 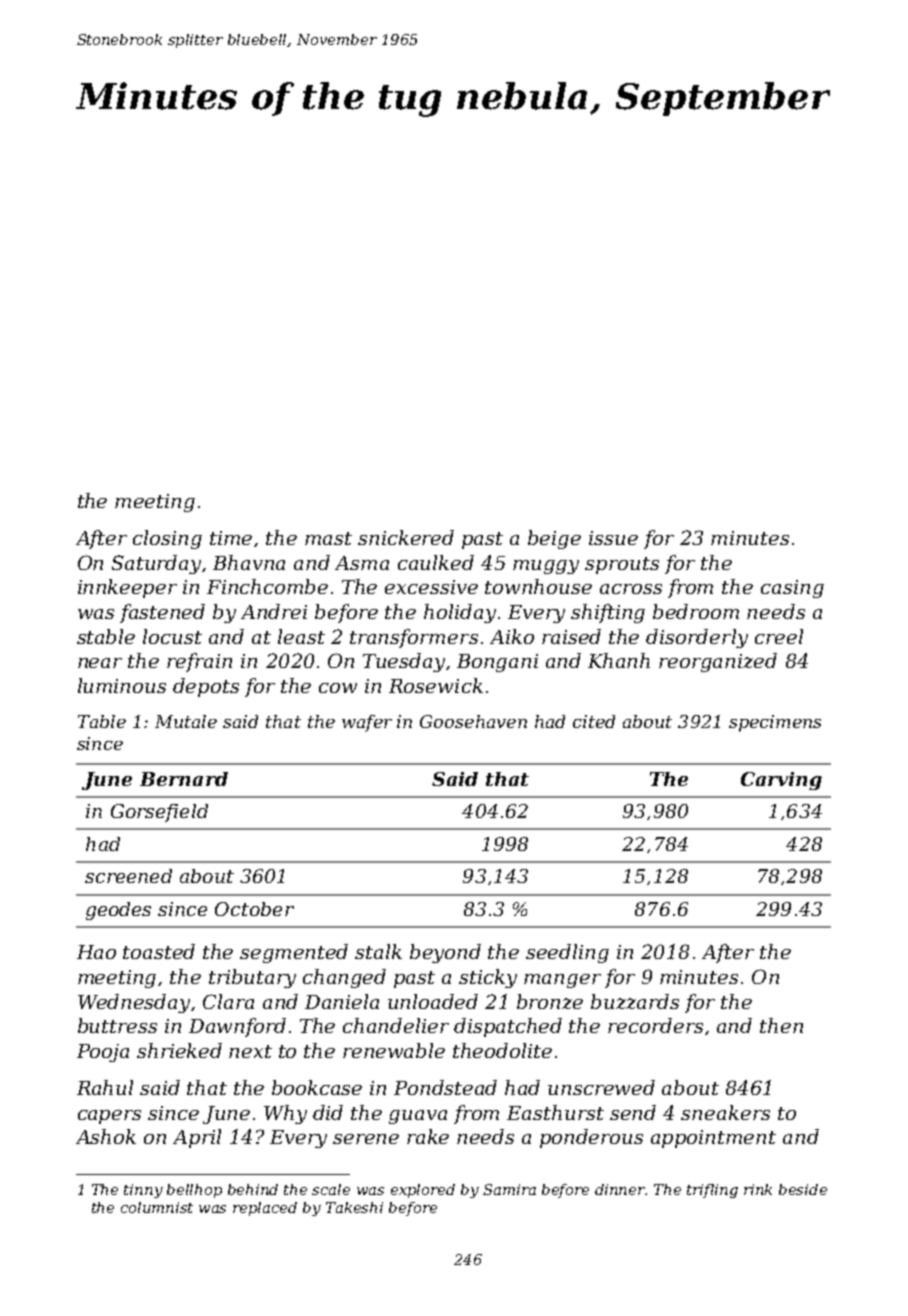 I want to click on then, so click(x=781, y=1025).
